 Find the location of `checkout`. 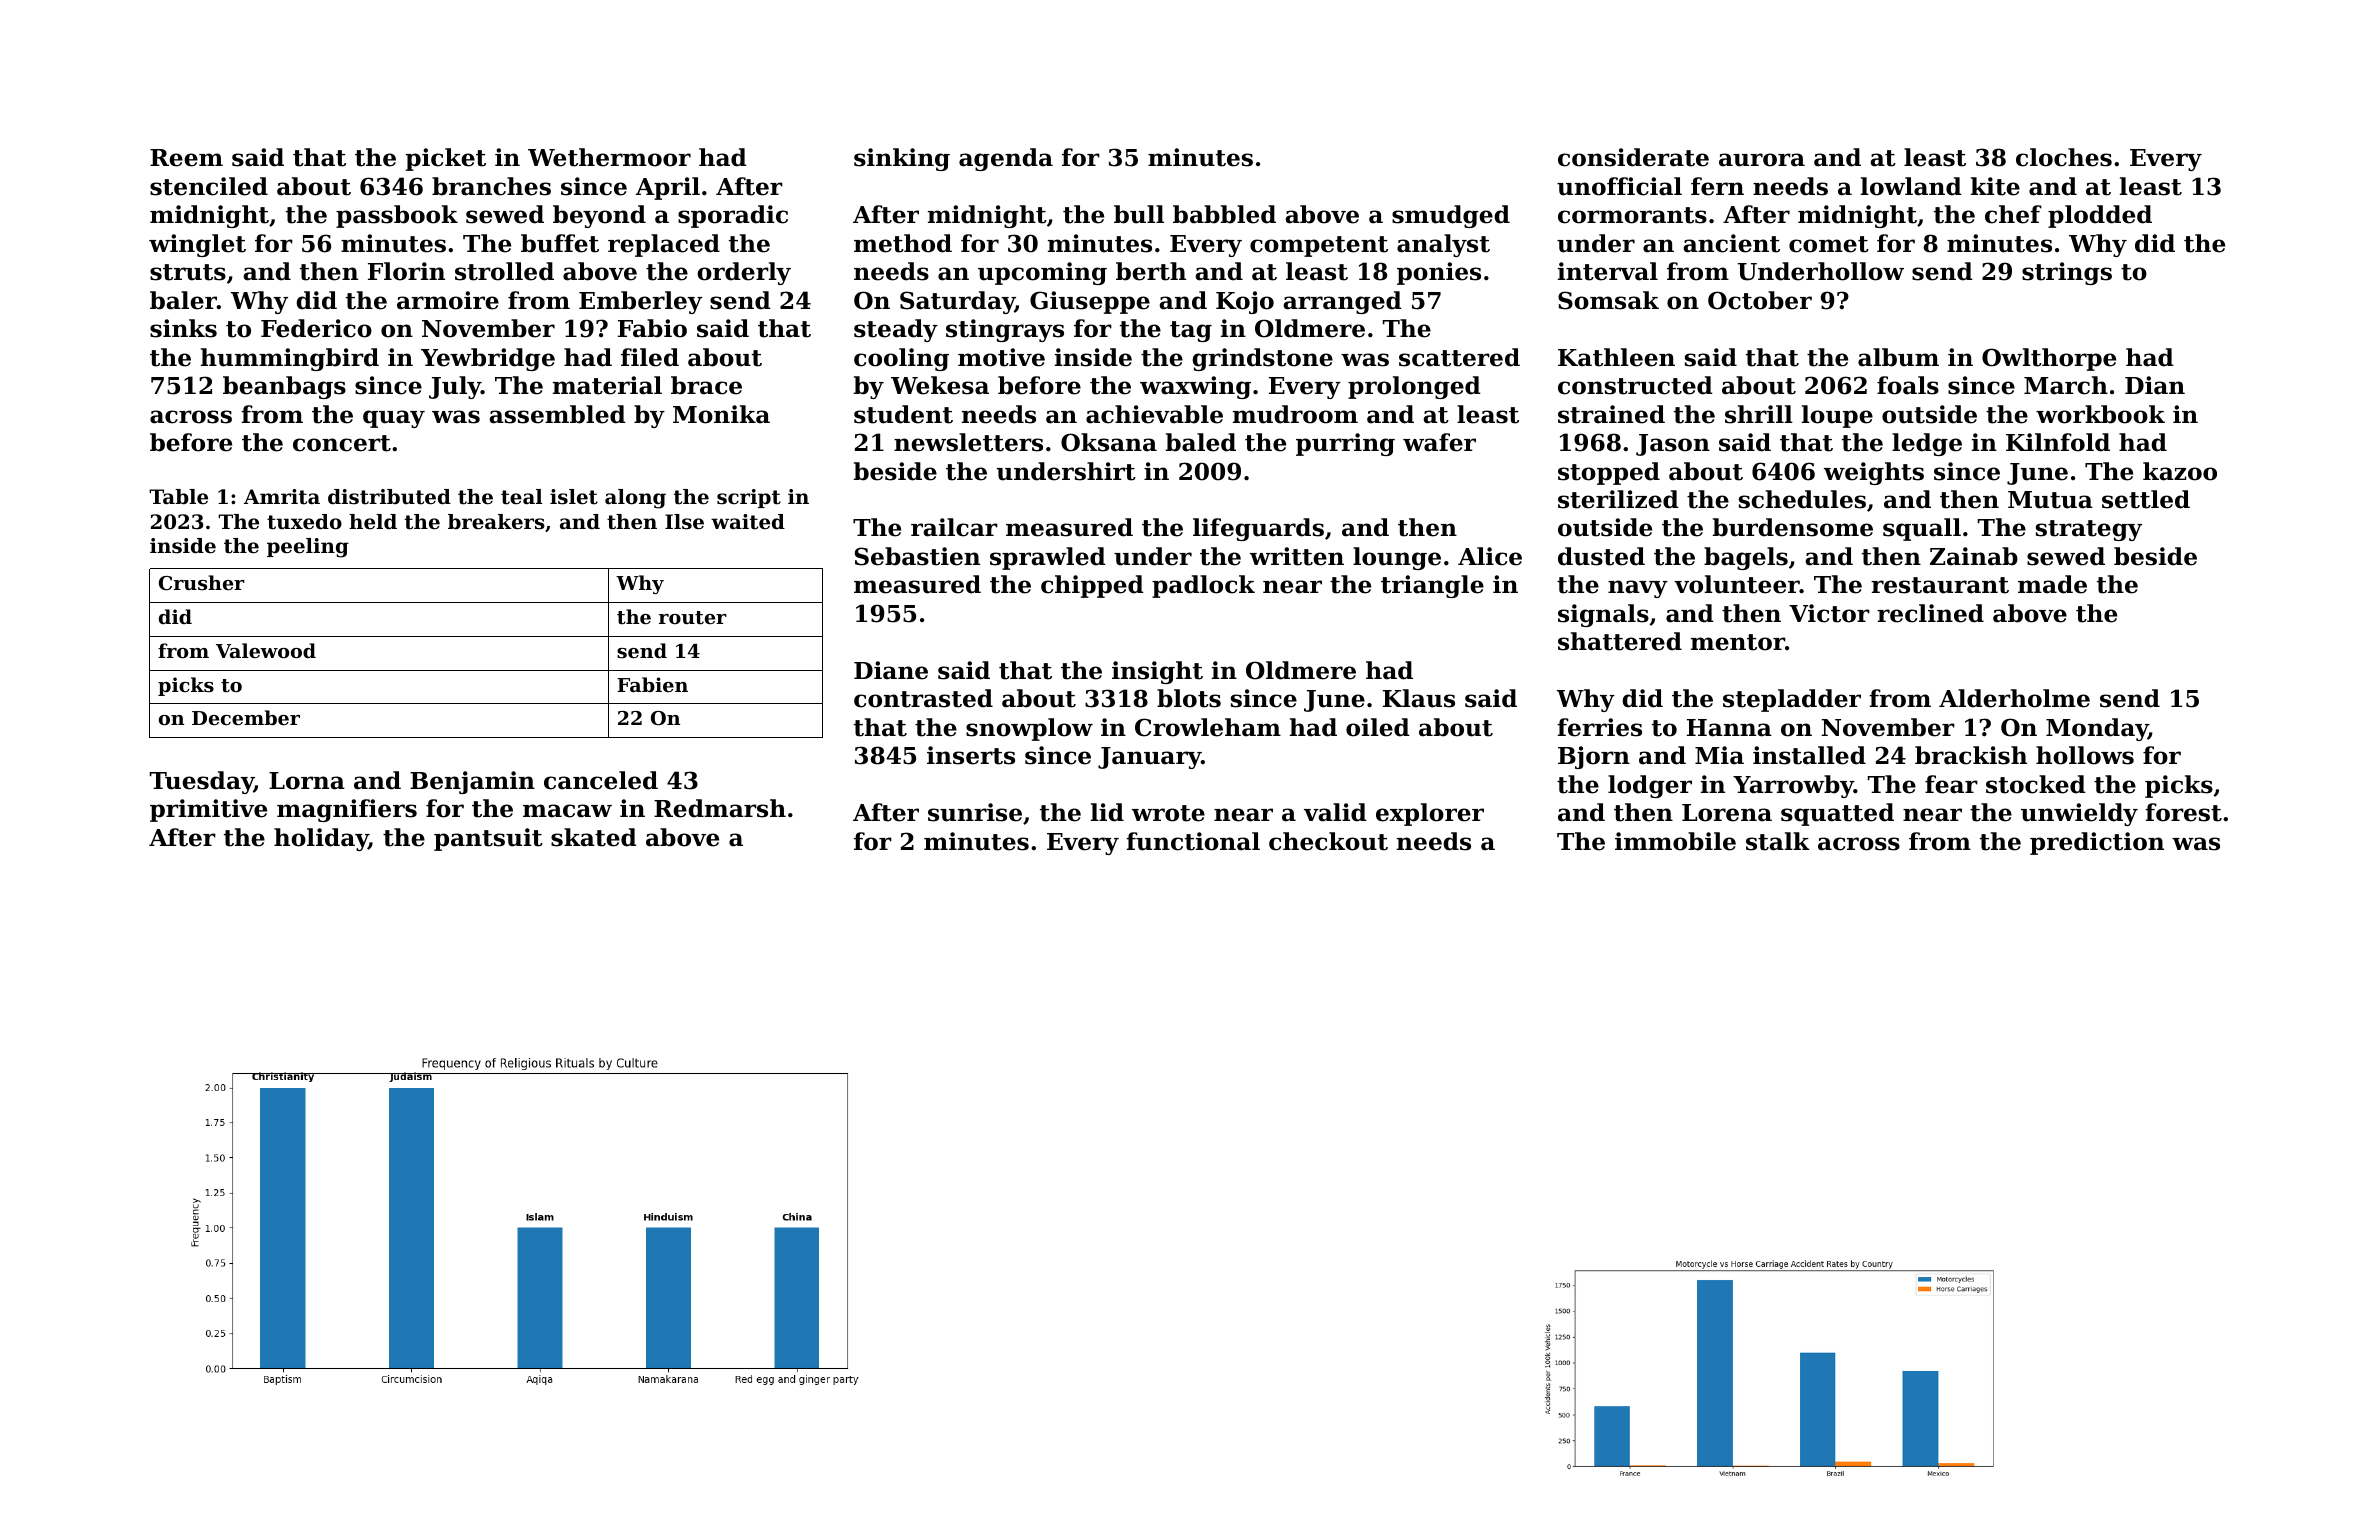

checkout is located at coordinates (1328, 841).
